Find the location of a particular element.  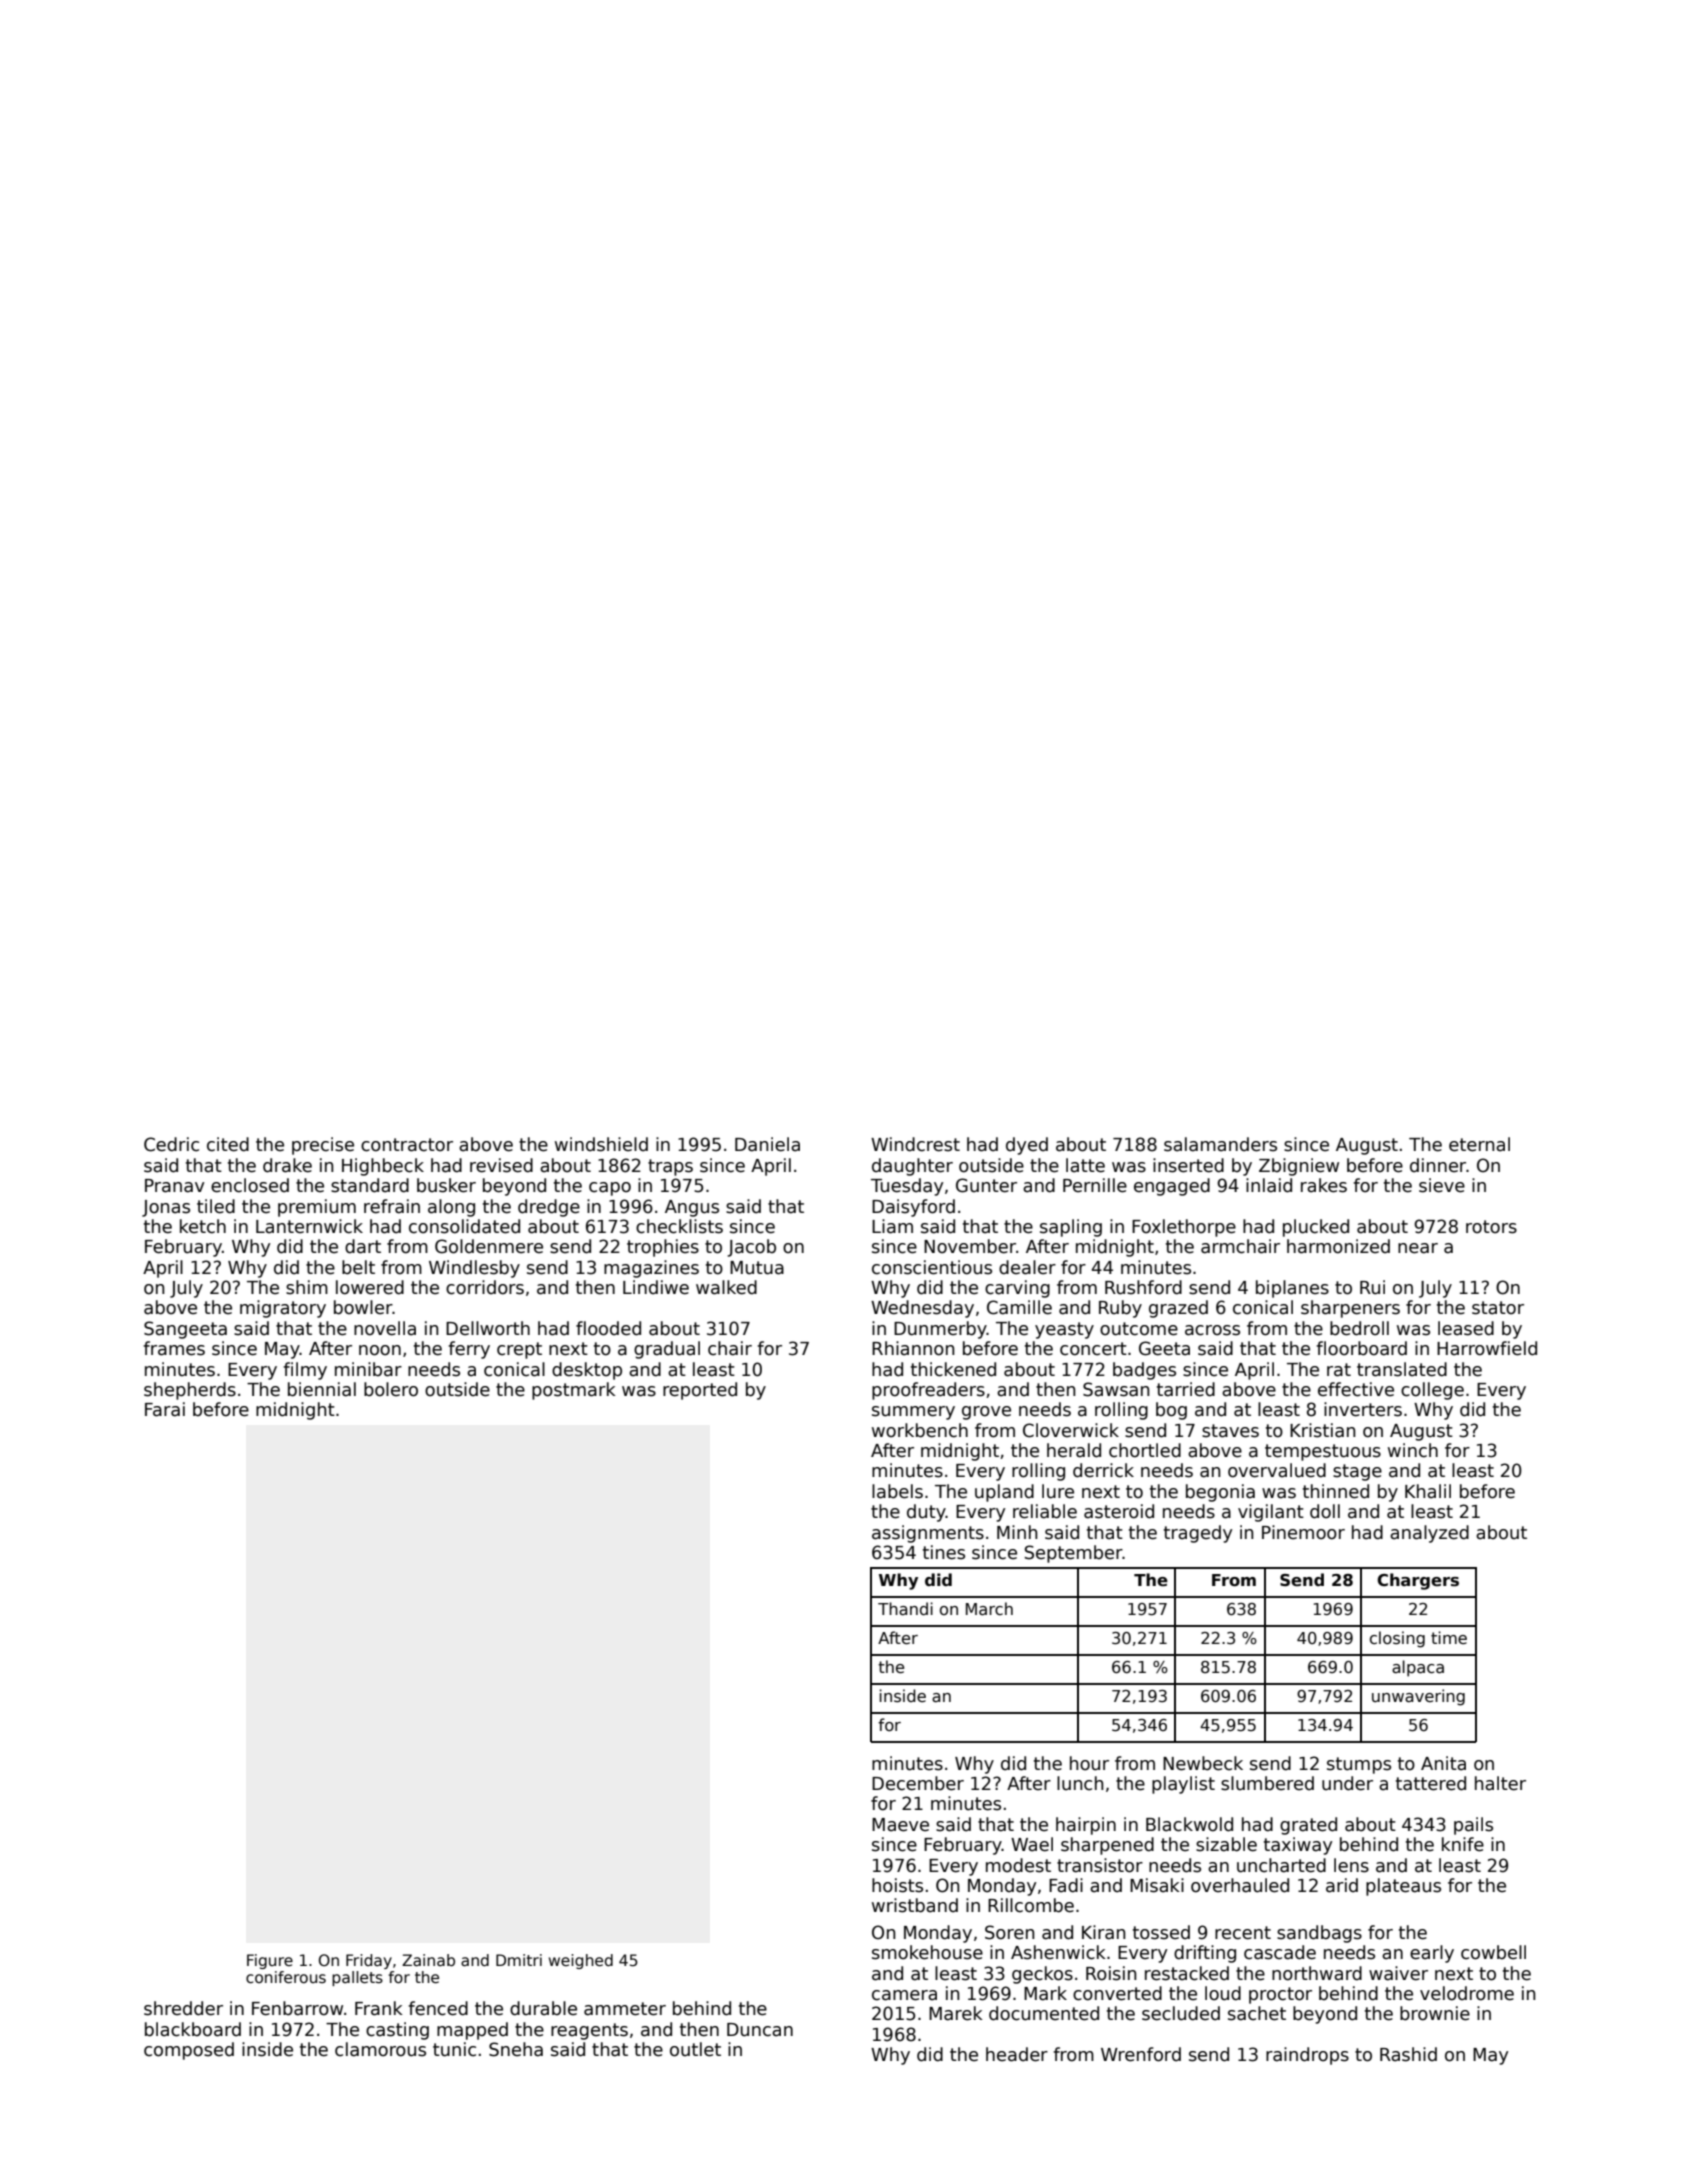

belt is located at coordinates (358, 1267).
